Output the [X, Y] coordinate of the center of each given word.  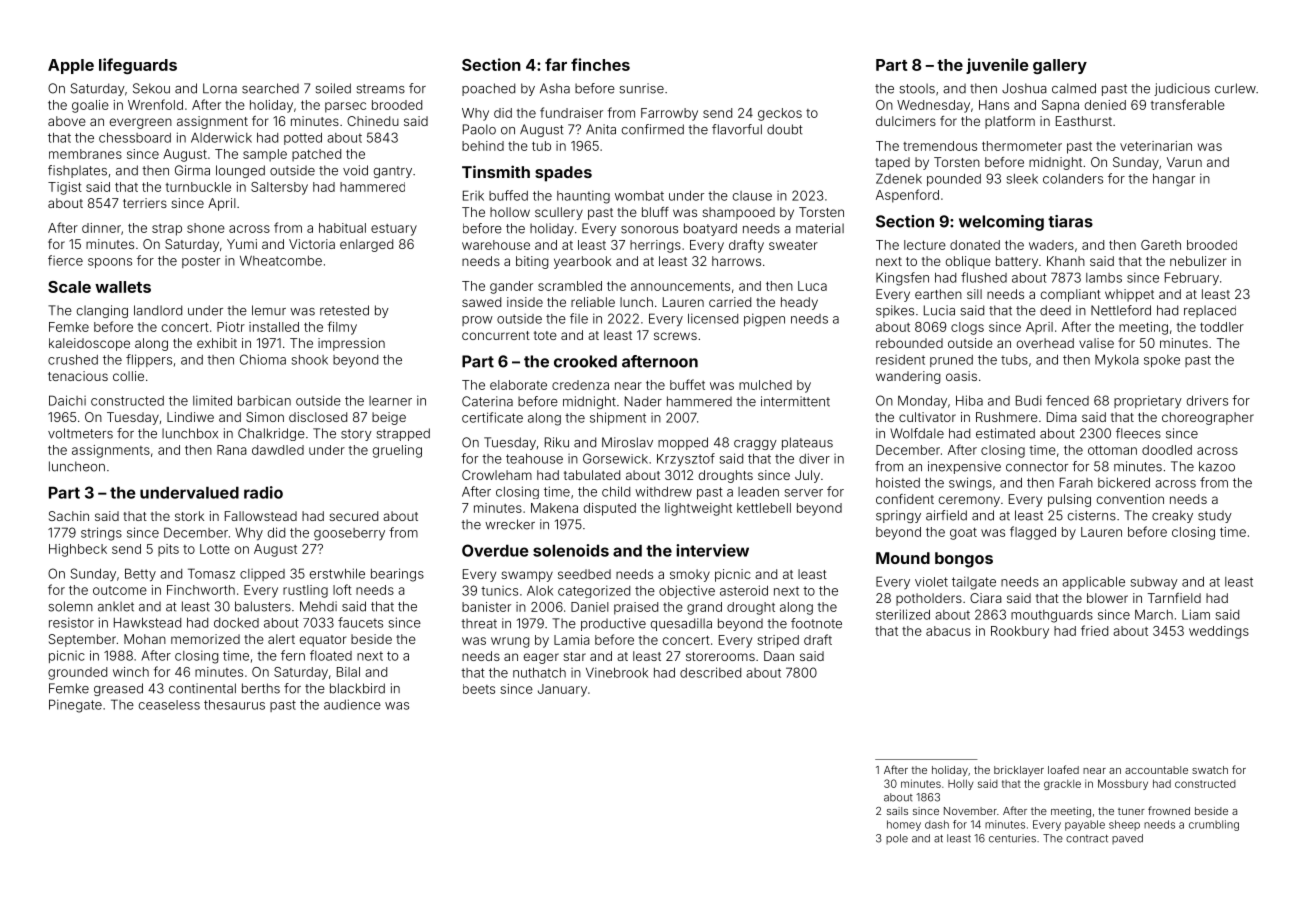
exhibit [217, 343]
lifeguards [138, 66]
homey [904, 825]
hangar [1174, 180]
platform [1010, 122]
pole [897, 839]
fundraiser [571, 112]
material [820, 228]
